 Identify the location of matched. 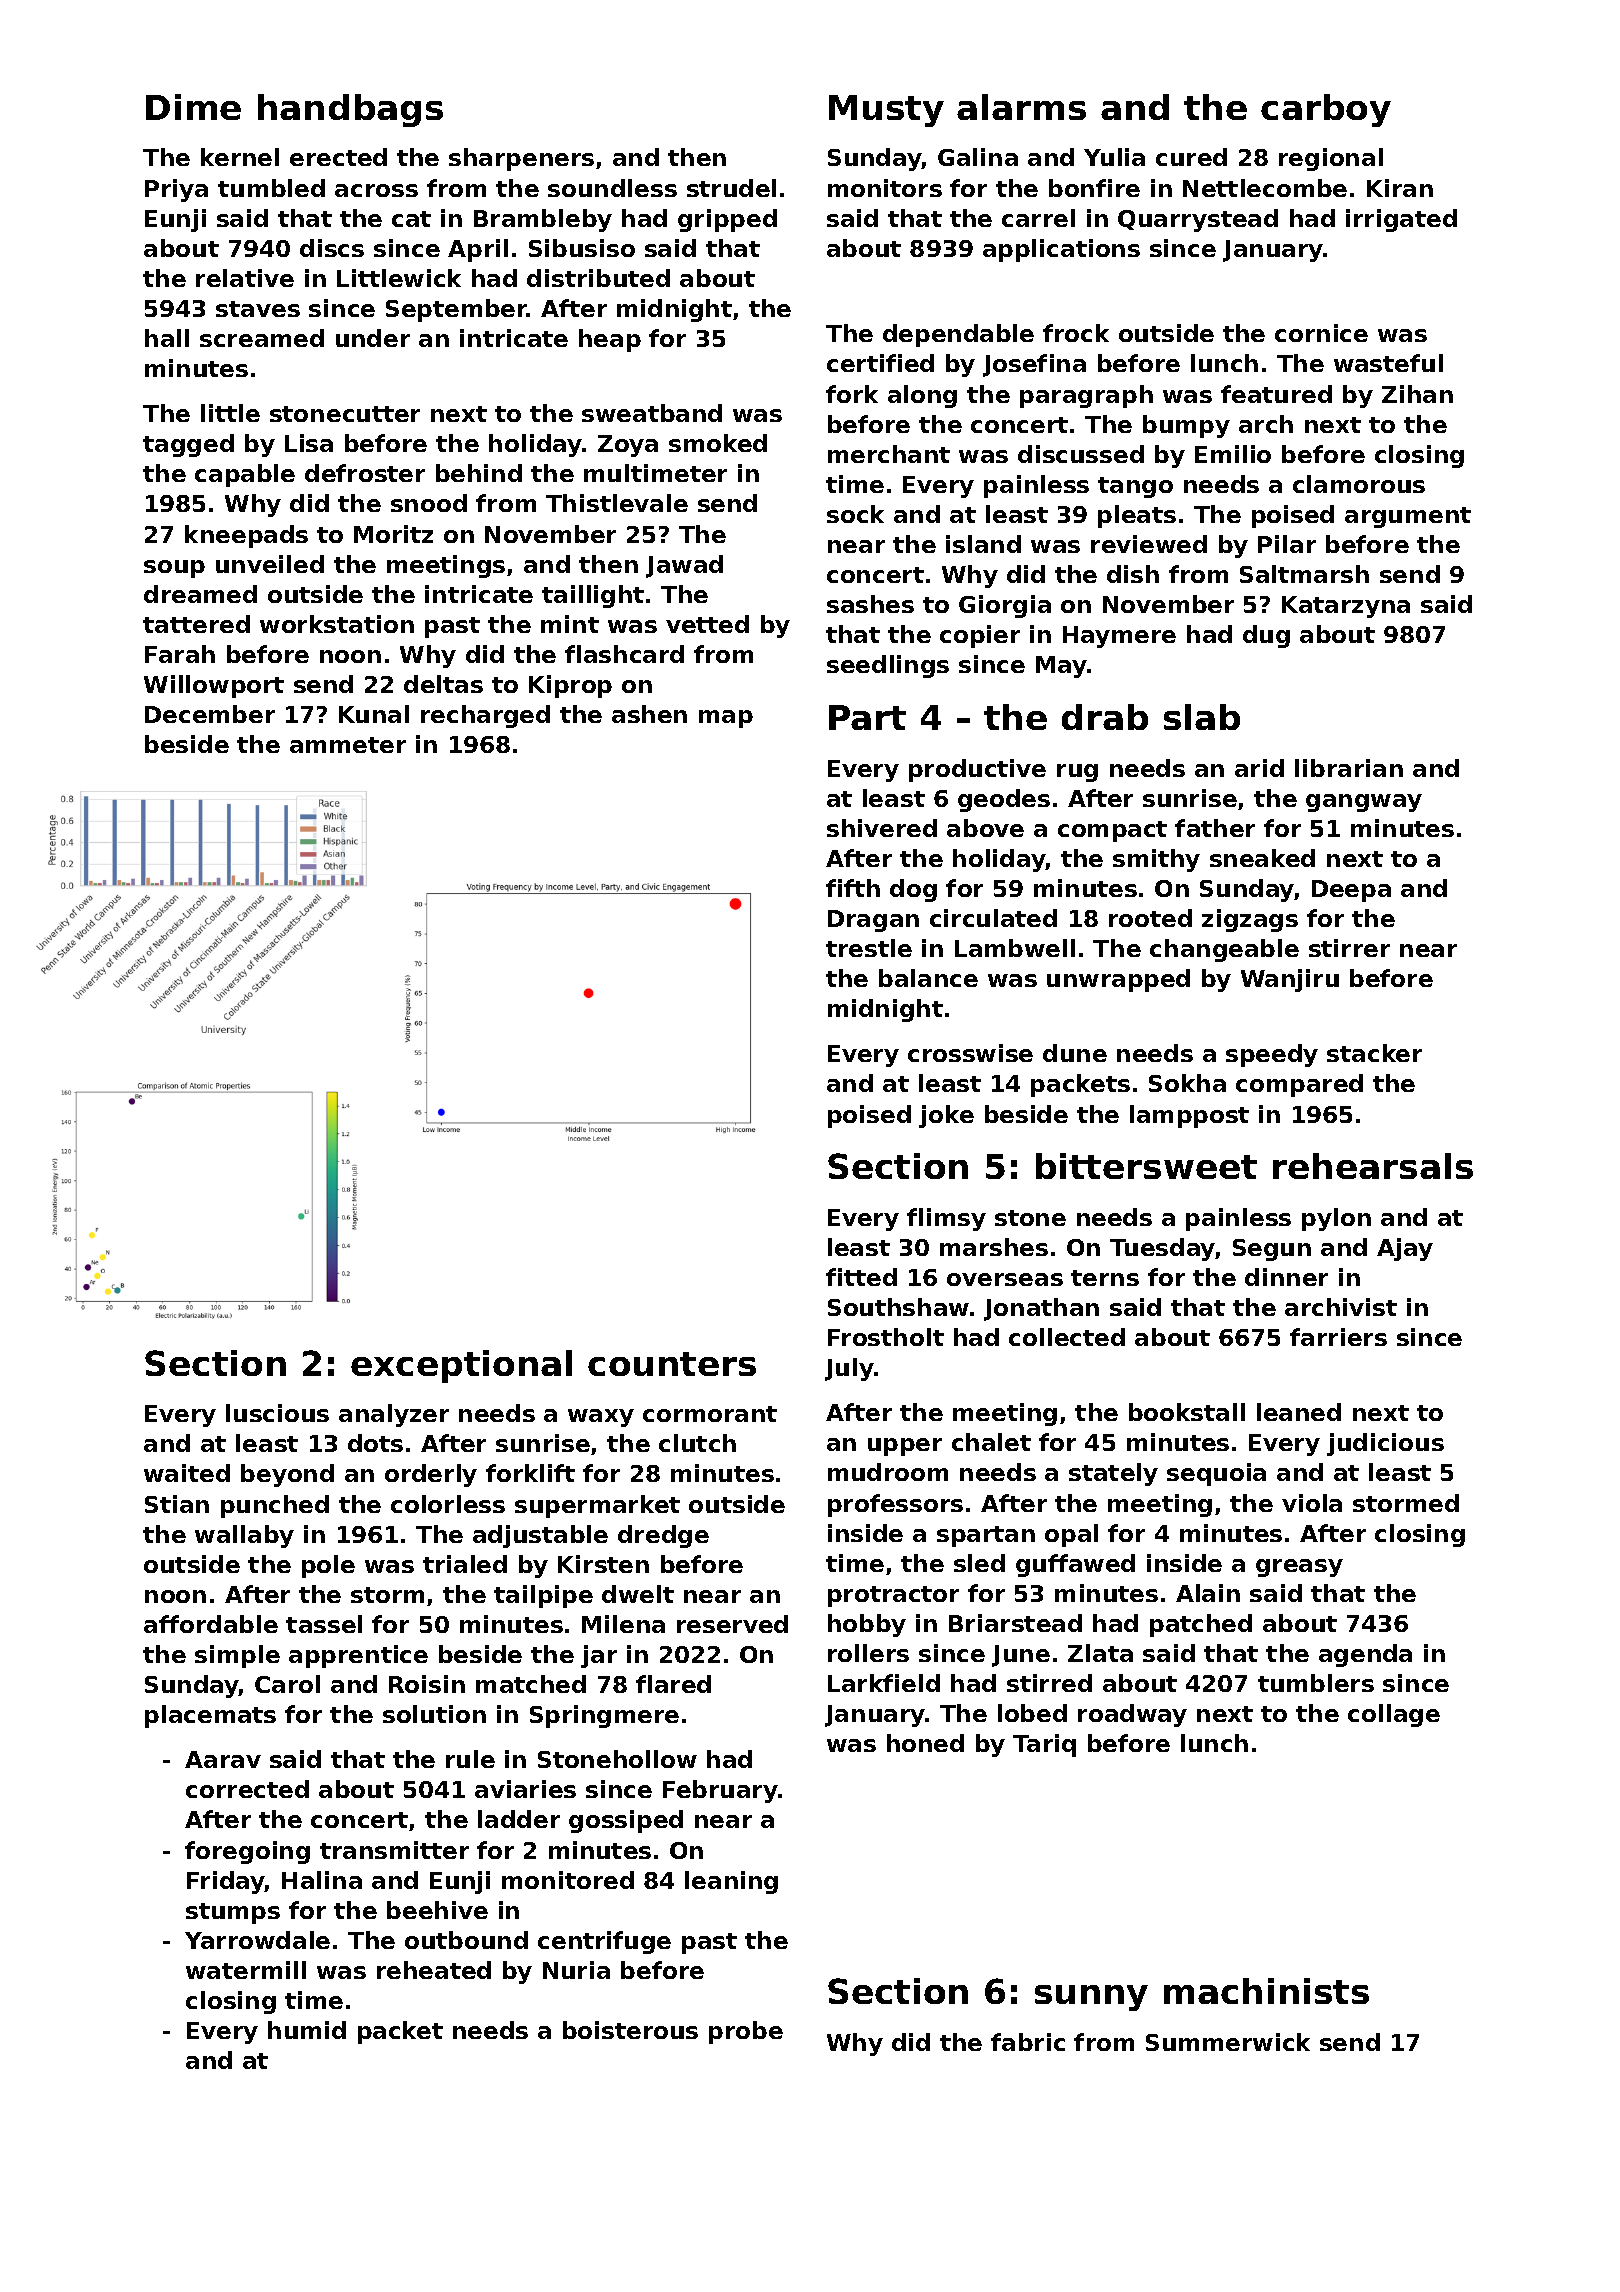
(531, 1684).
